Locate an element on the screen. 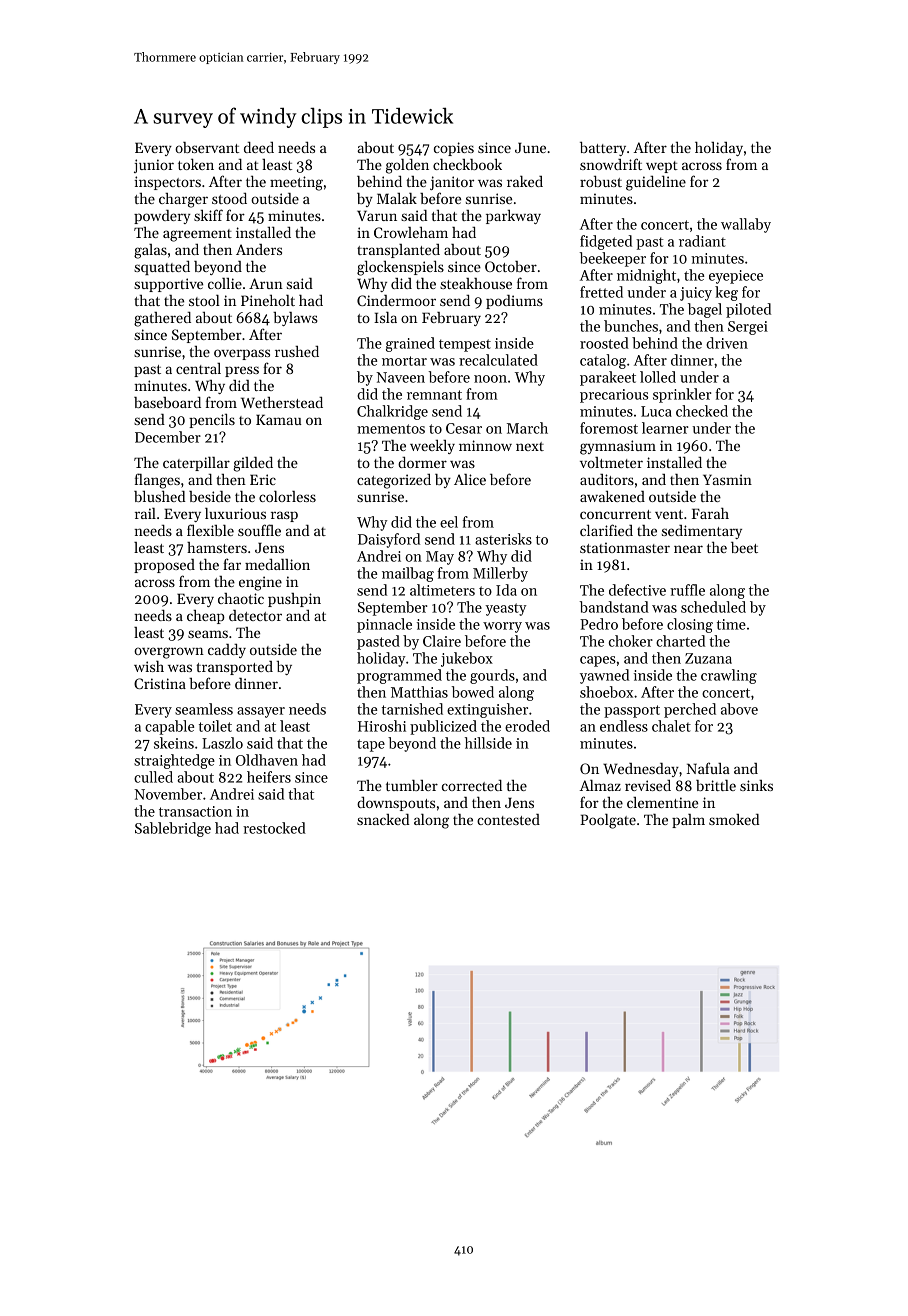 The width and height of the screenshot is (908, 1316). rushed is located at coordinates (297, 351).
